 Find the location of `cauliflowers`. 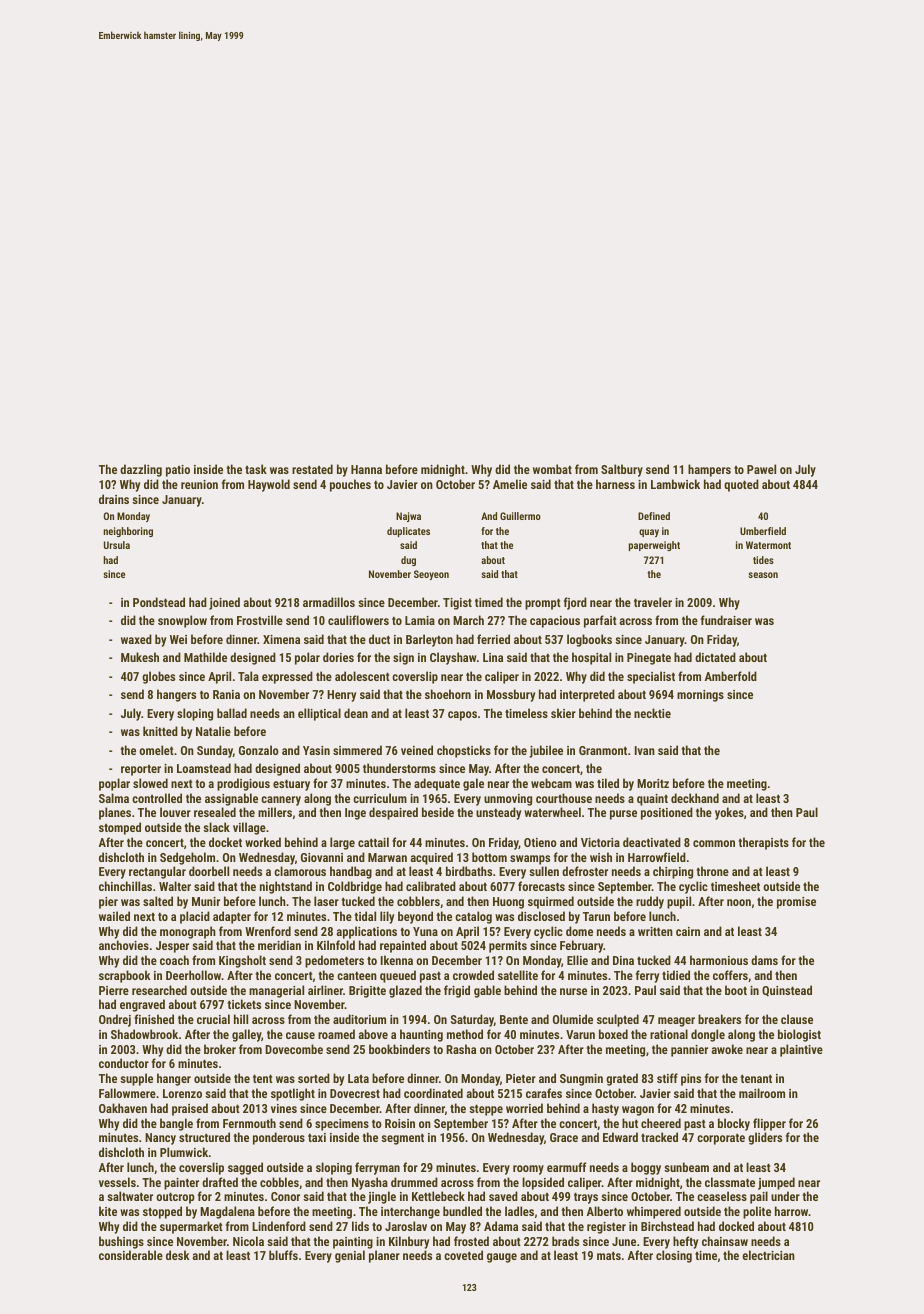

cauliflowers is located at coordinates (358, 620).
